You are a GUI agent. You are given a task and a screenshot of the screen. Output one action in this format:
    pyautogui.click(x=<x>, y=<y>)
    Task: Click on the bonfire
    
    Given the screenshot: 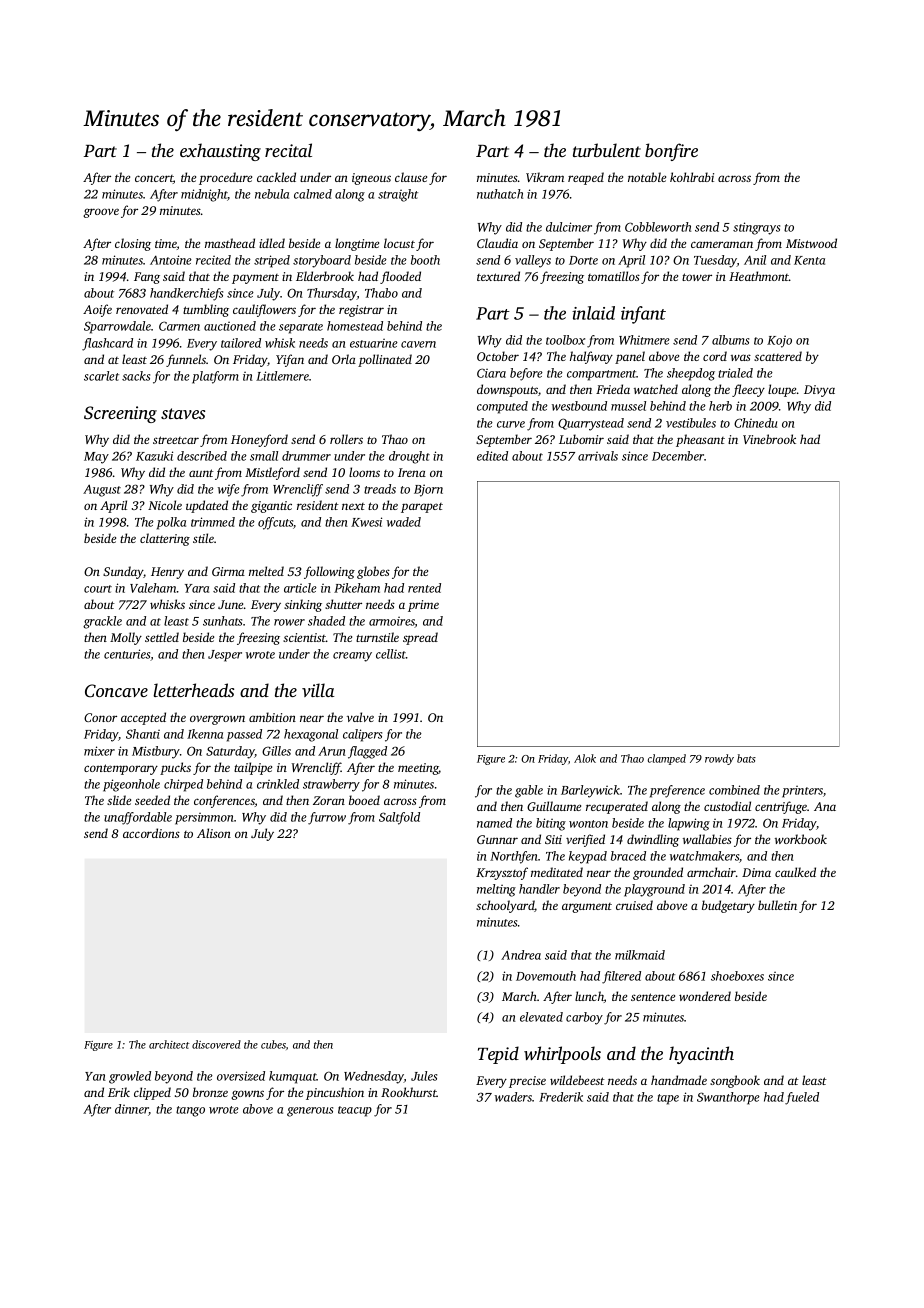 What is the action you would take?
    pyautogui.click(x=671, y=152)
